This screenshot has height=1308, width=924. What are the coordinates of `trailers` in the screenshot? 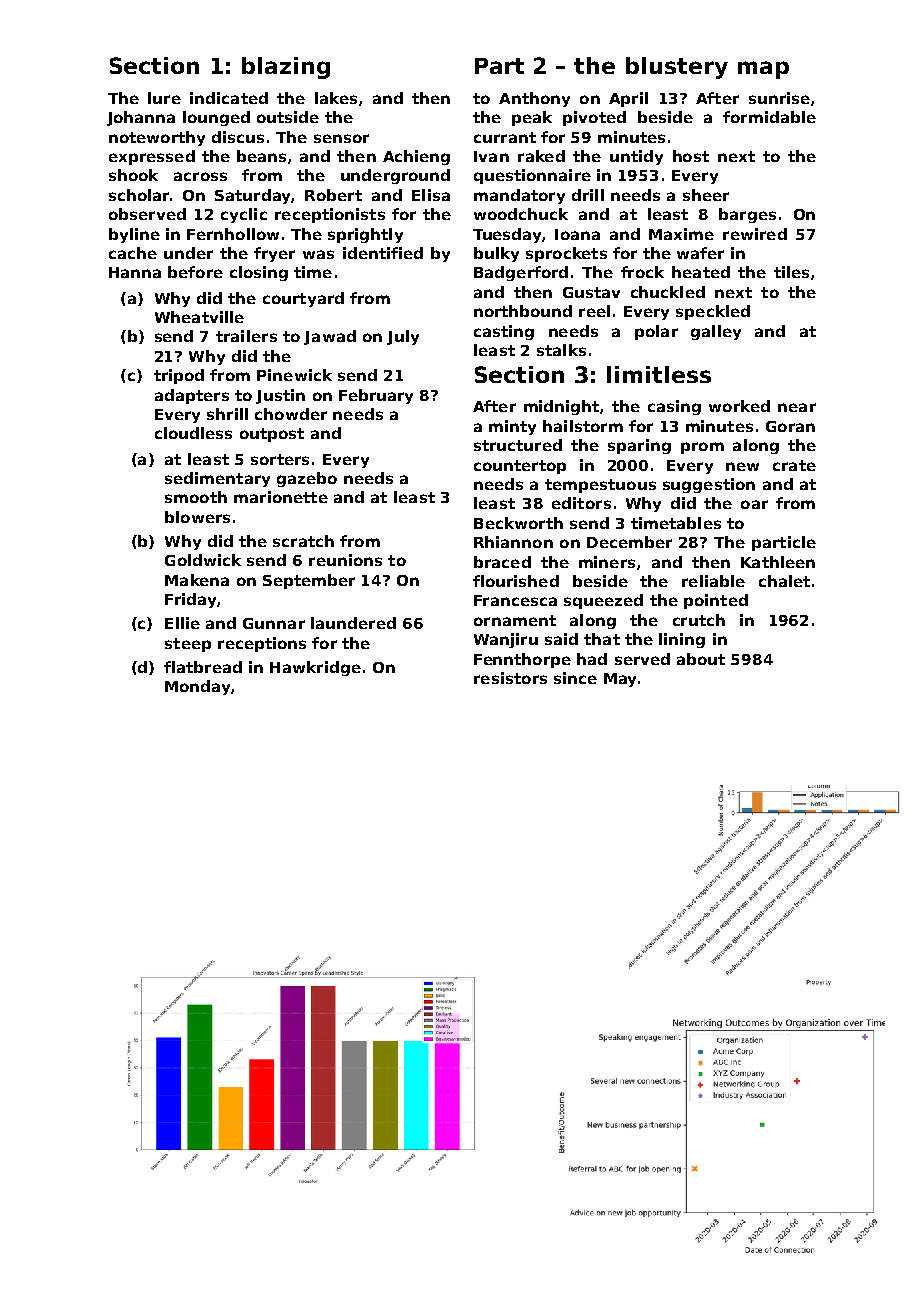 It's located at (246, 336).
